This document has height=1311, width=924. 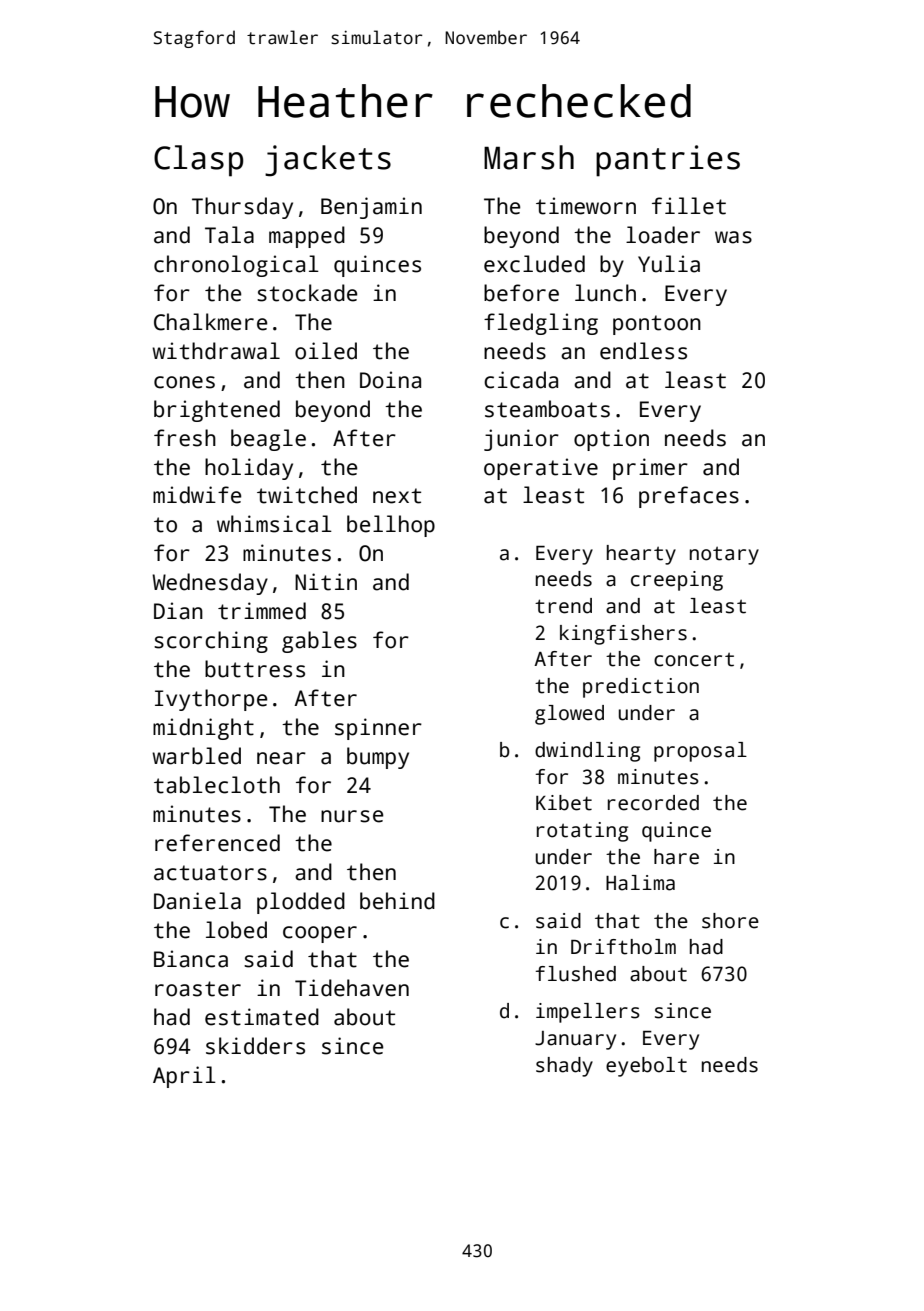 What do you see at coordinates (378, 729) in the document?
I see `spinner` at bounding box center [378, 729].
